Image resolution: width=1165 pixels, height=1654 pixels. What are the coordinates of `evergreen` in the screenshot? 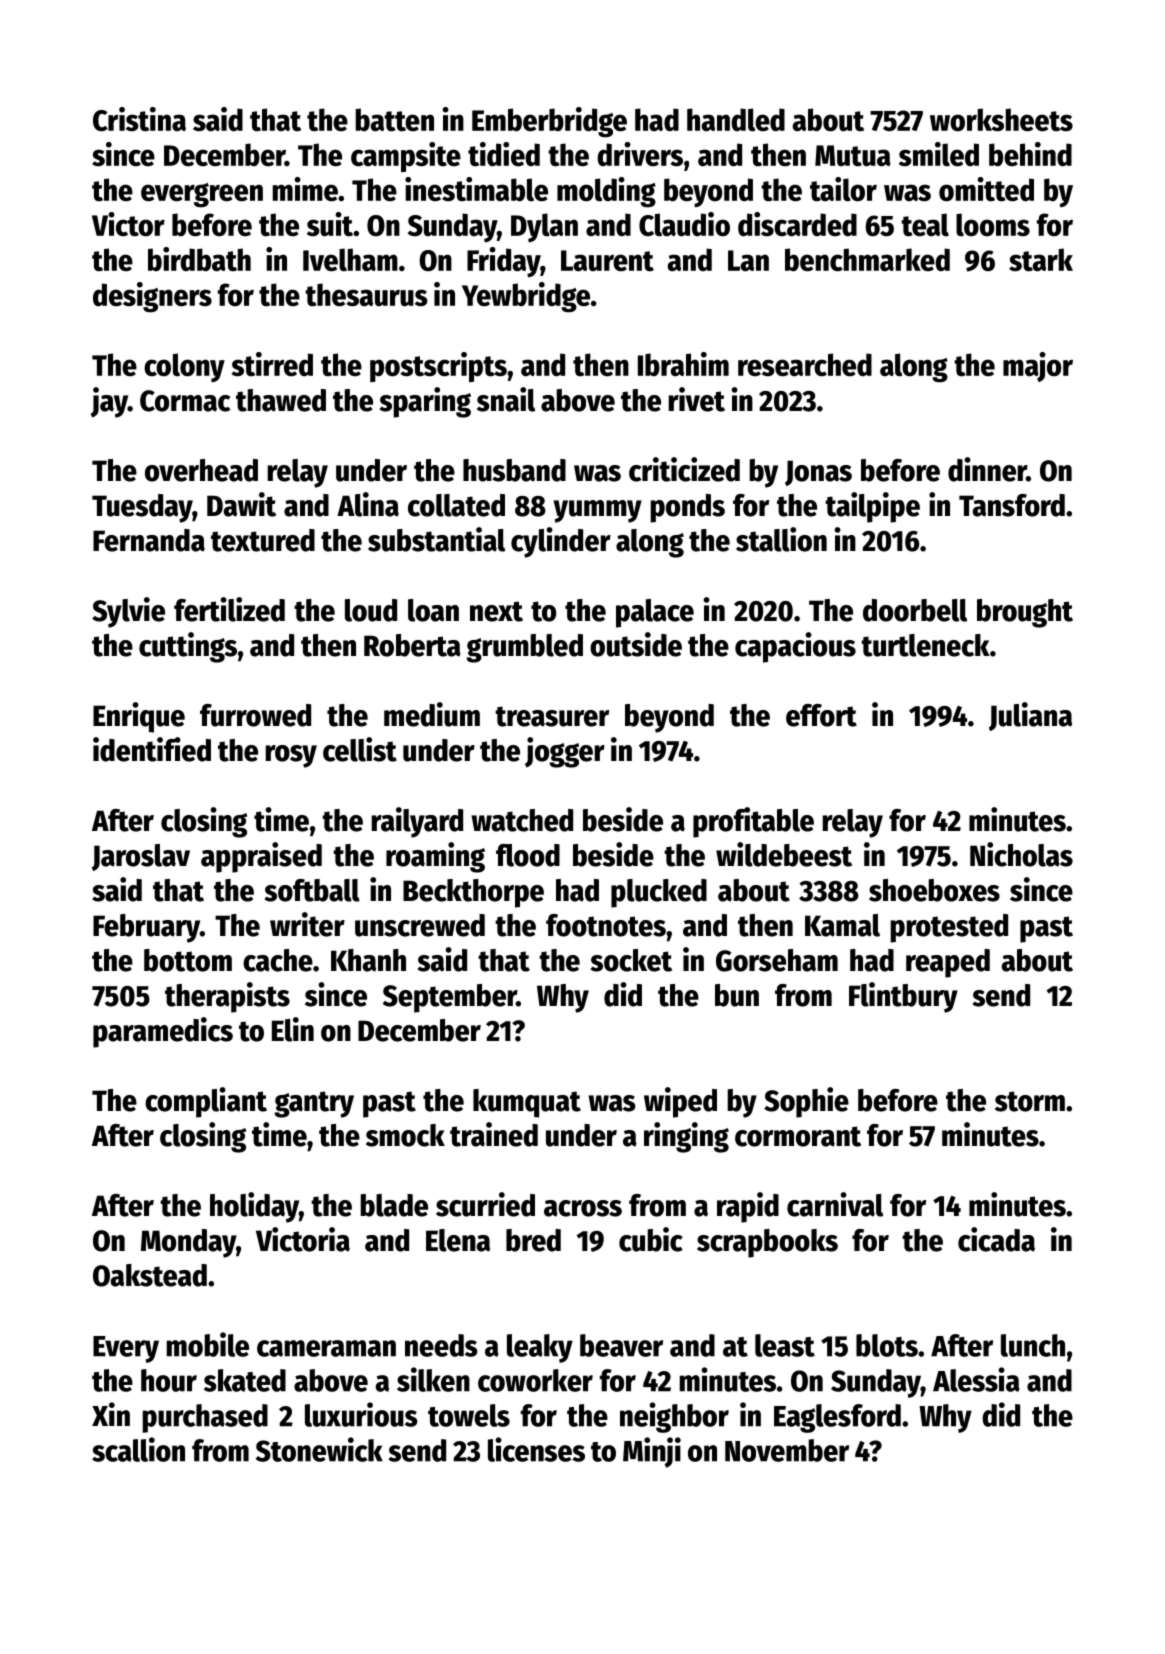 It's located at (202, 195).
